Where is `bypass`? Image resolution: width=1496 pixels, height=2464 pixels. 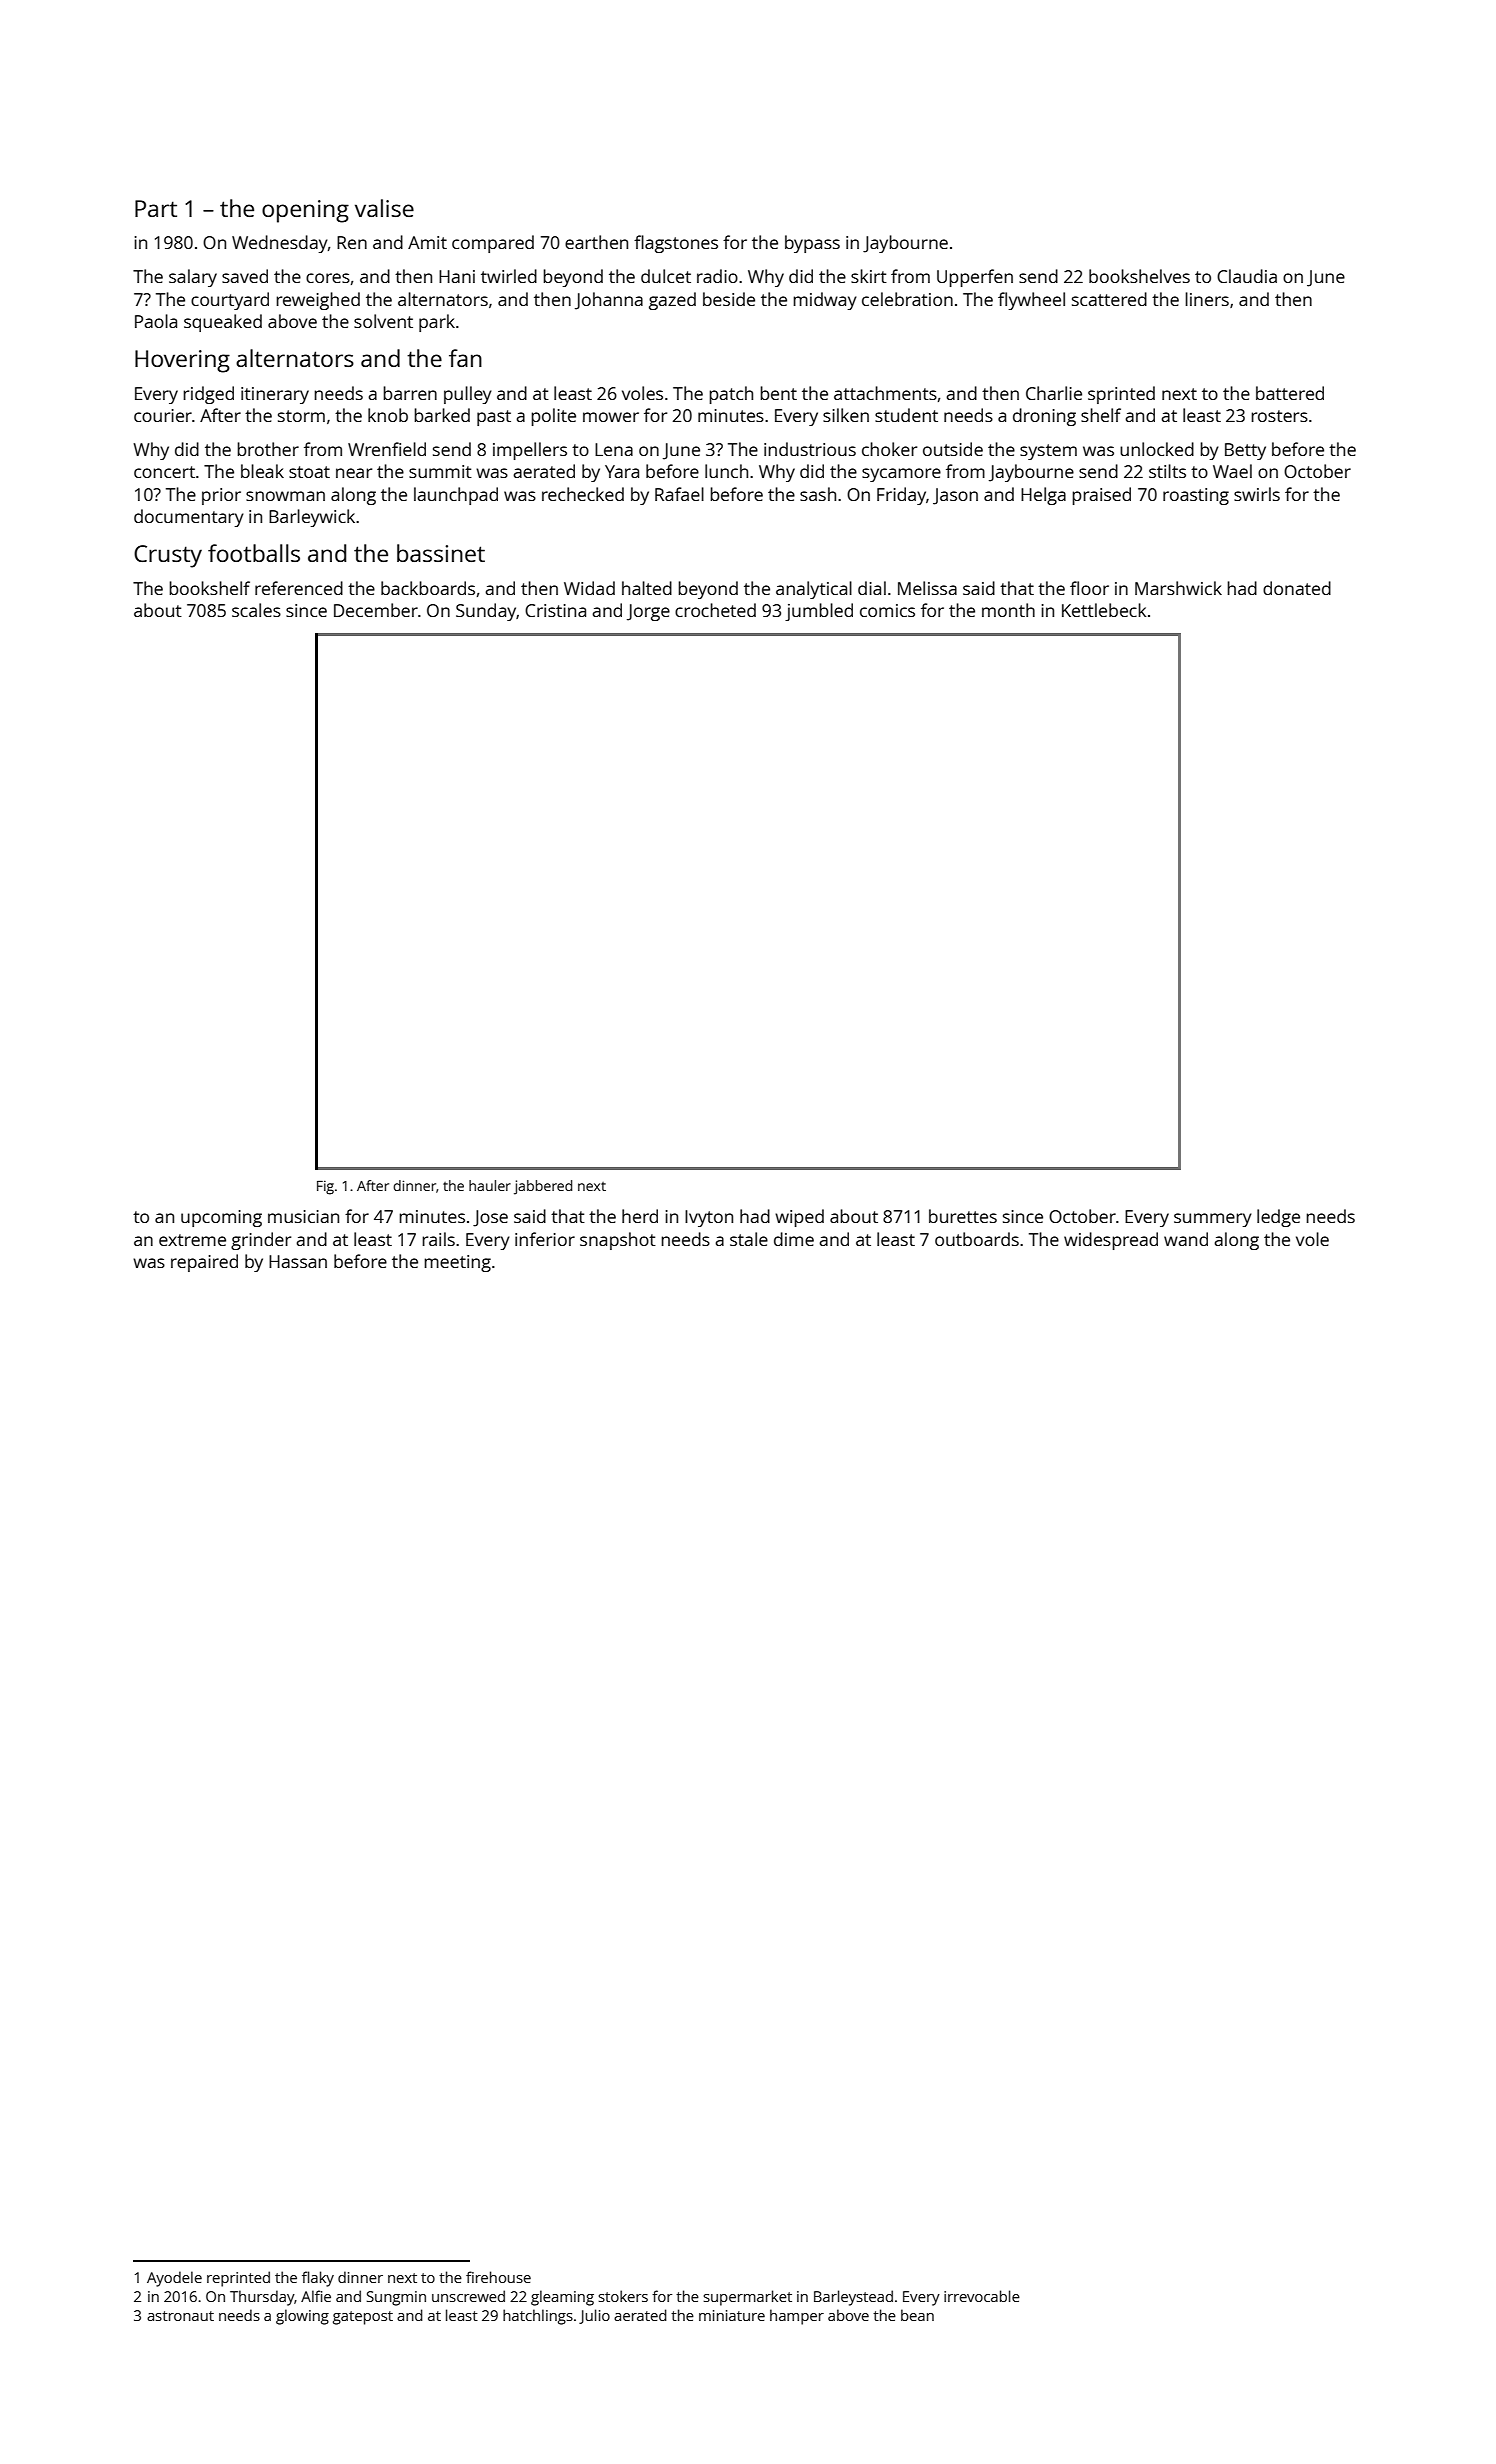
bypass is located at coordinates (812, 244).
